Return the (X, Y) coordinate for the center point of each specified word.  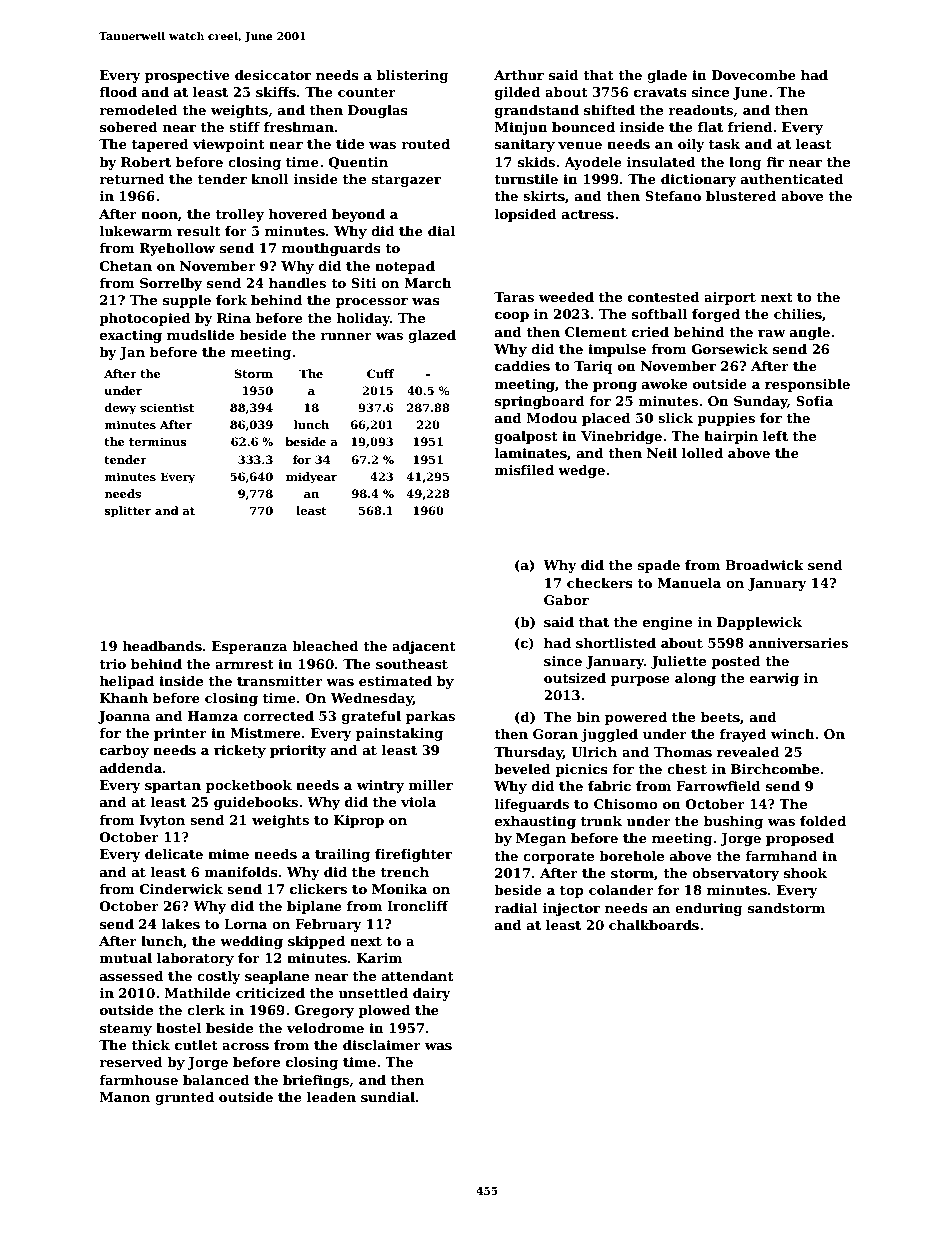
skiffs (276, 92)
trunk (601, 821)
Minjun (521, 128)
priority (298, 751)
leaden (331, 1097)
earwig (774, 679)
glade (667, 76)
